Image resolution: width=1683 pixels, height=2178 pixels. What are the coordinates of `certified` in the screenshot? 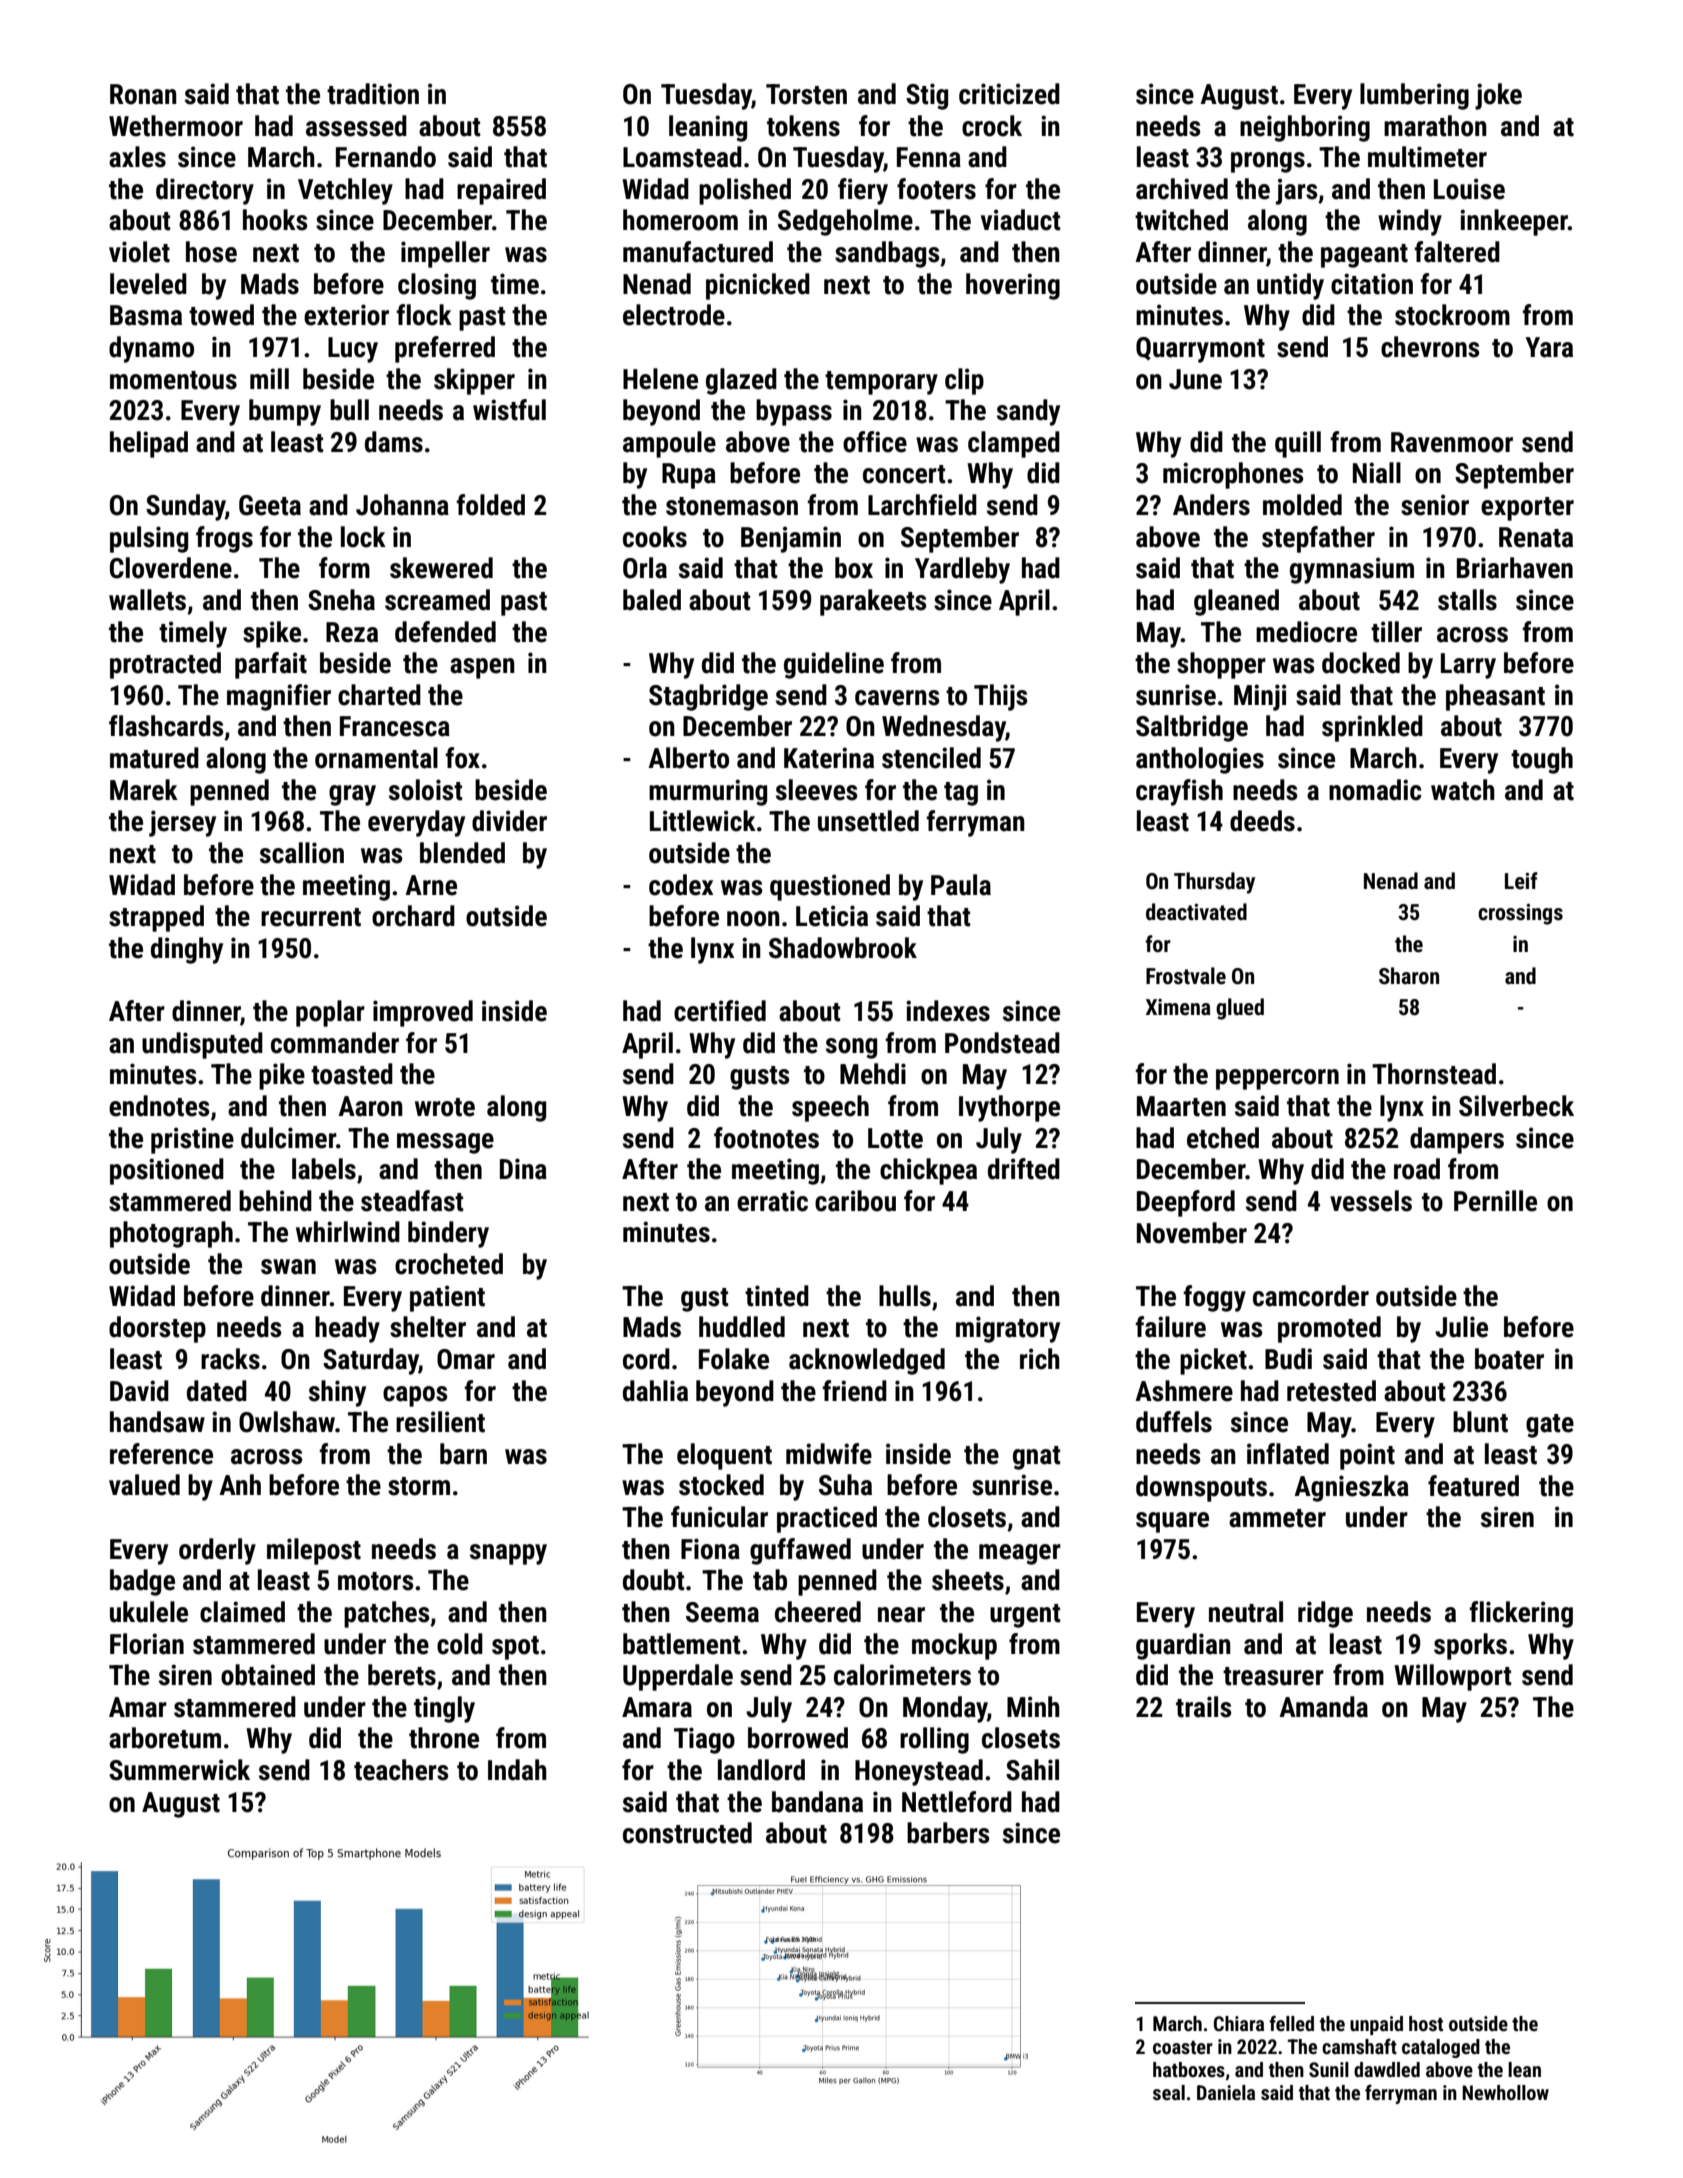 It's located at (720, 1011).
